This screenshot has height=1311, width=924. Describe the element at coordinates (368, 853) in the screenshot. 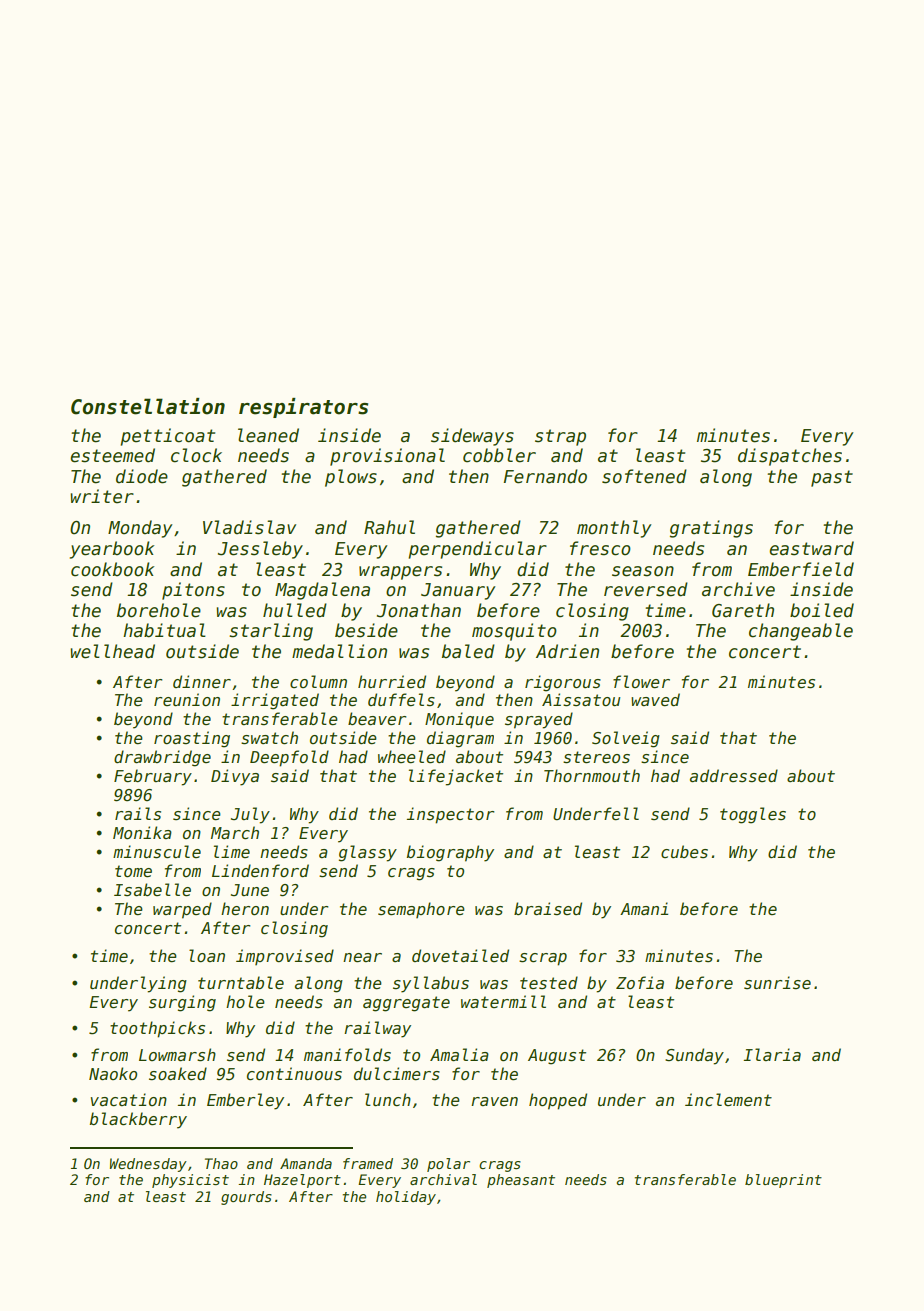

I see `glassy` at that location.
